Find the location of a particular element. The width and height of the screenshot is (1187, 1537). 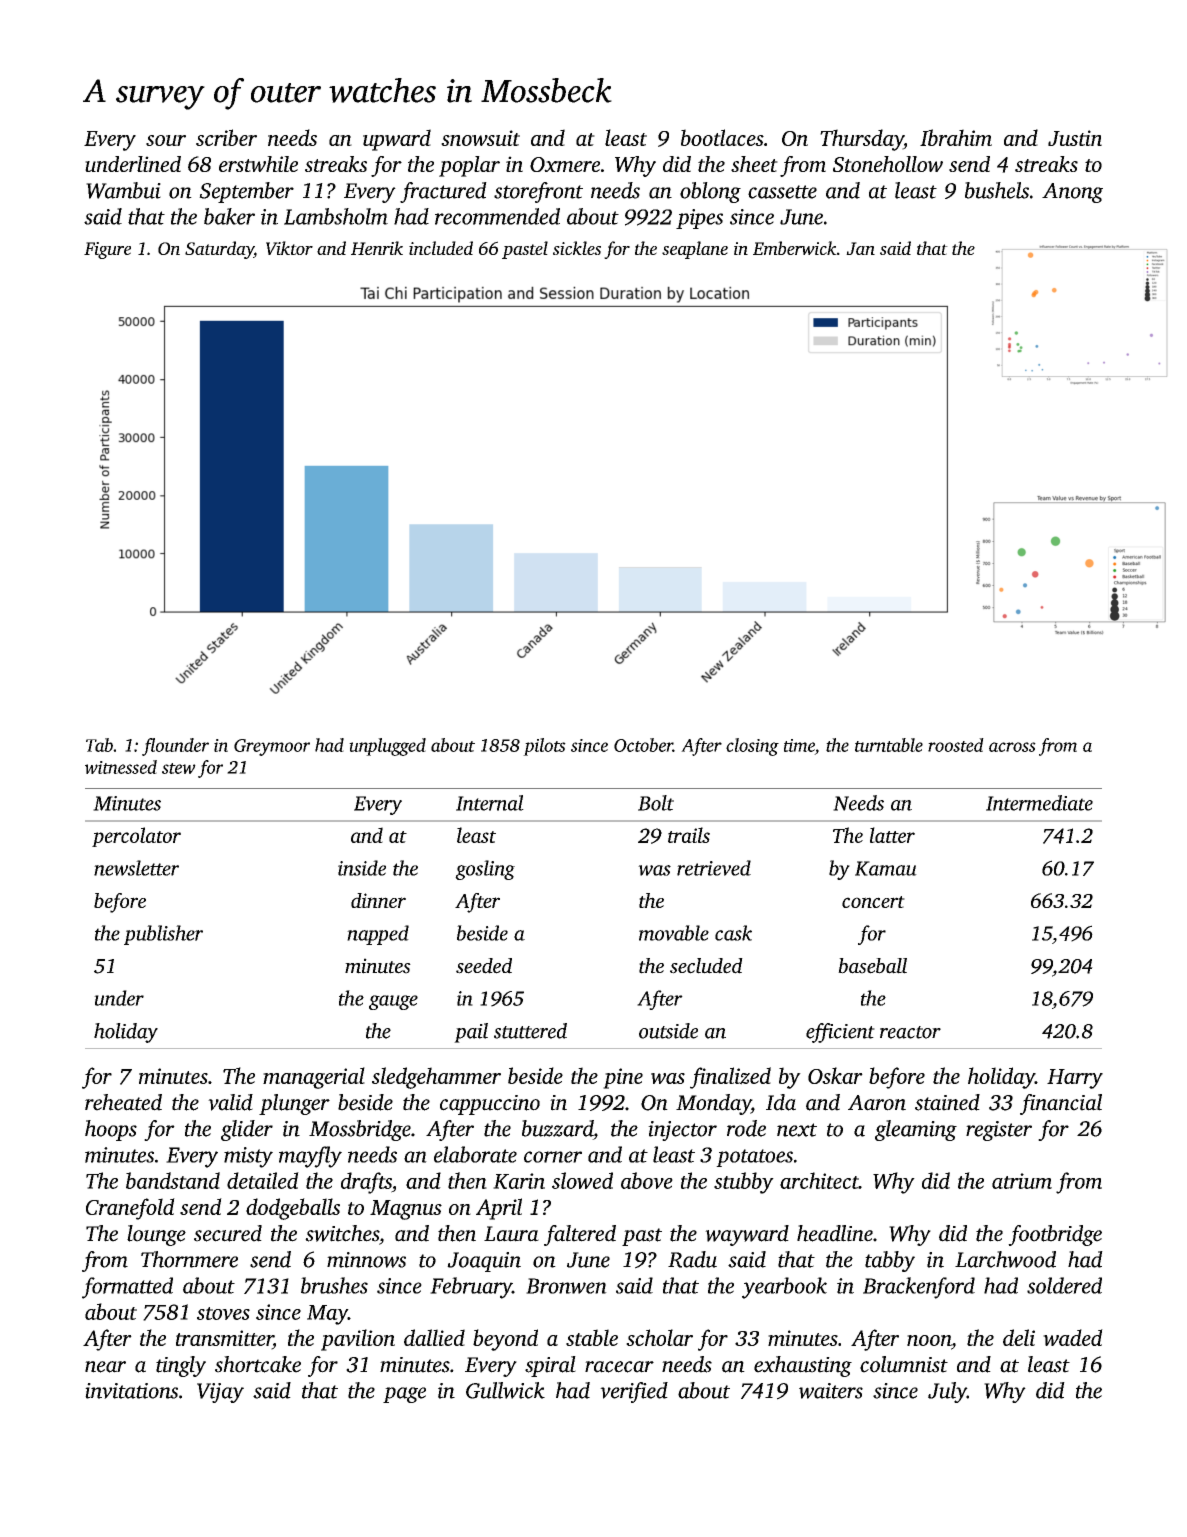

Gullwick is located at coordinates (505, 1390).
